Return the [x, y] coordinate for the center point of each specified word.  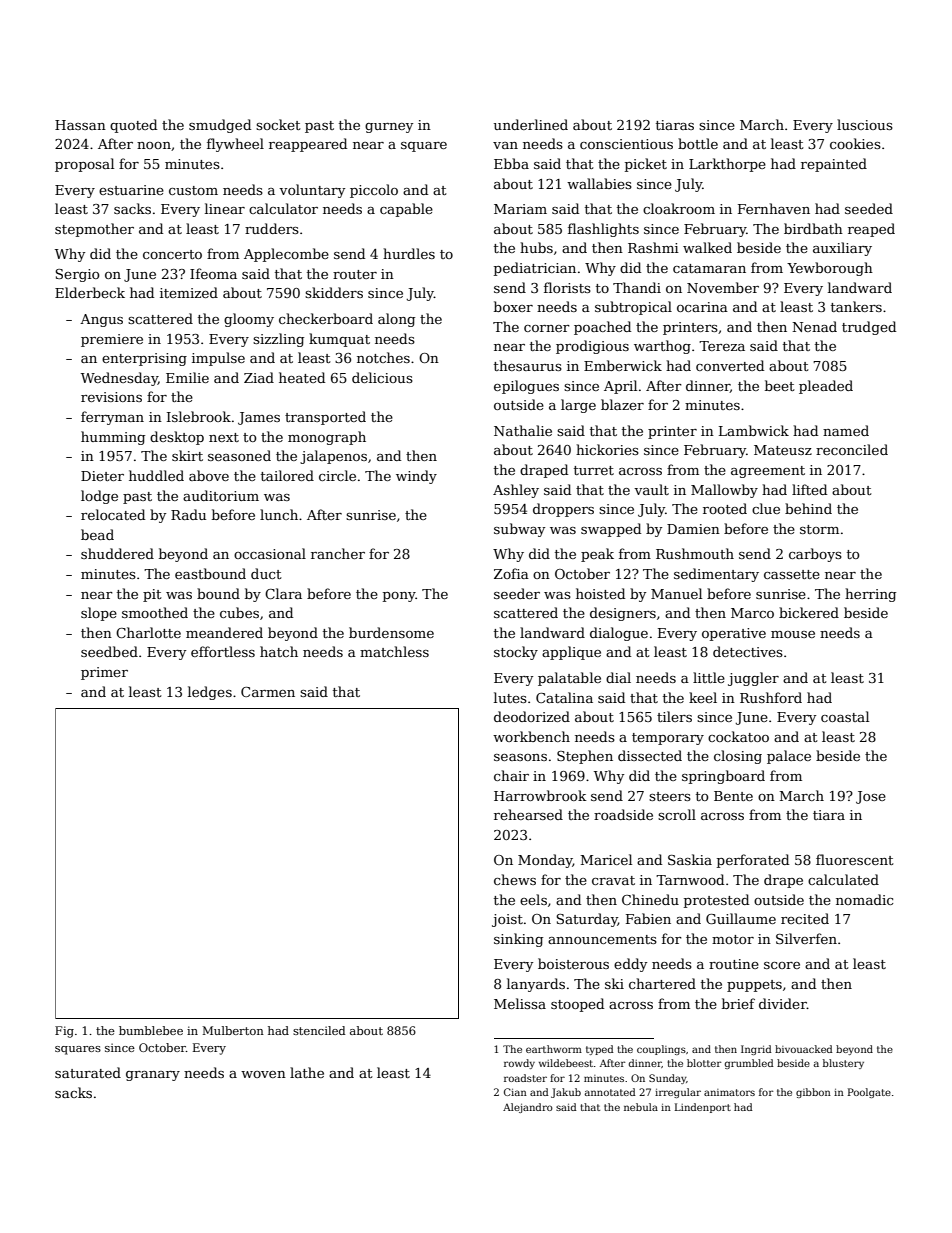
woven [263, 1074]
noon [154, 145]
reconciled [852, 449]
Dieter [102, 476]
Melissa [520, 1003]
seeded [869, 208]
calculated [843, 879]
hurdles [409, 253]
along [396, 320]
